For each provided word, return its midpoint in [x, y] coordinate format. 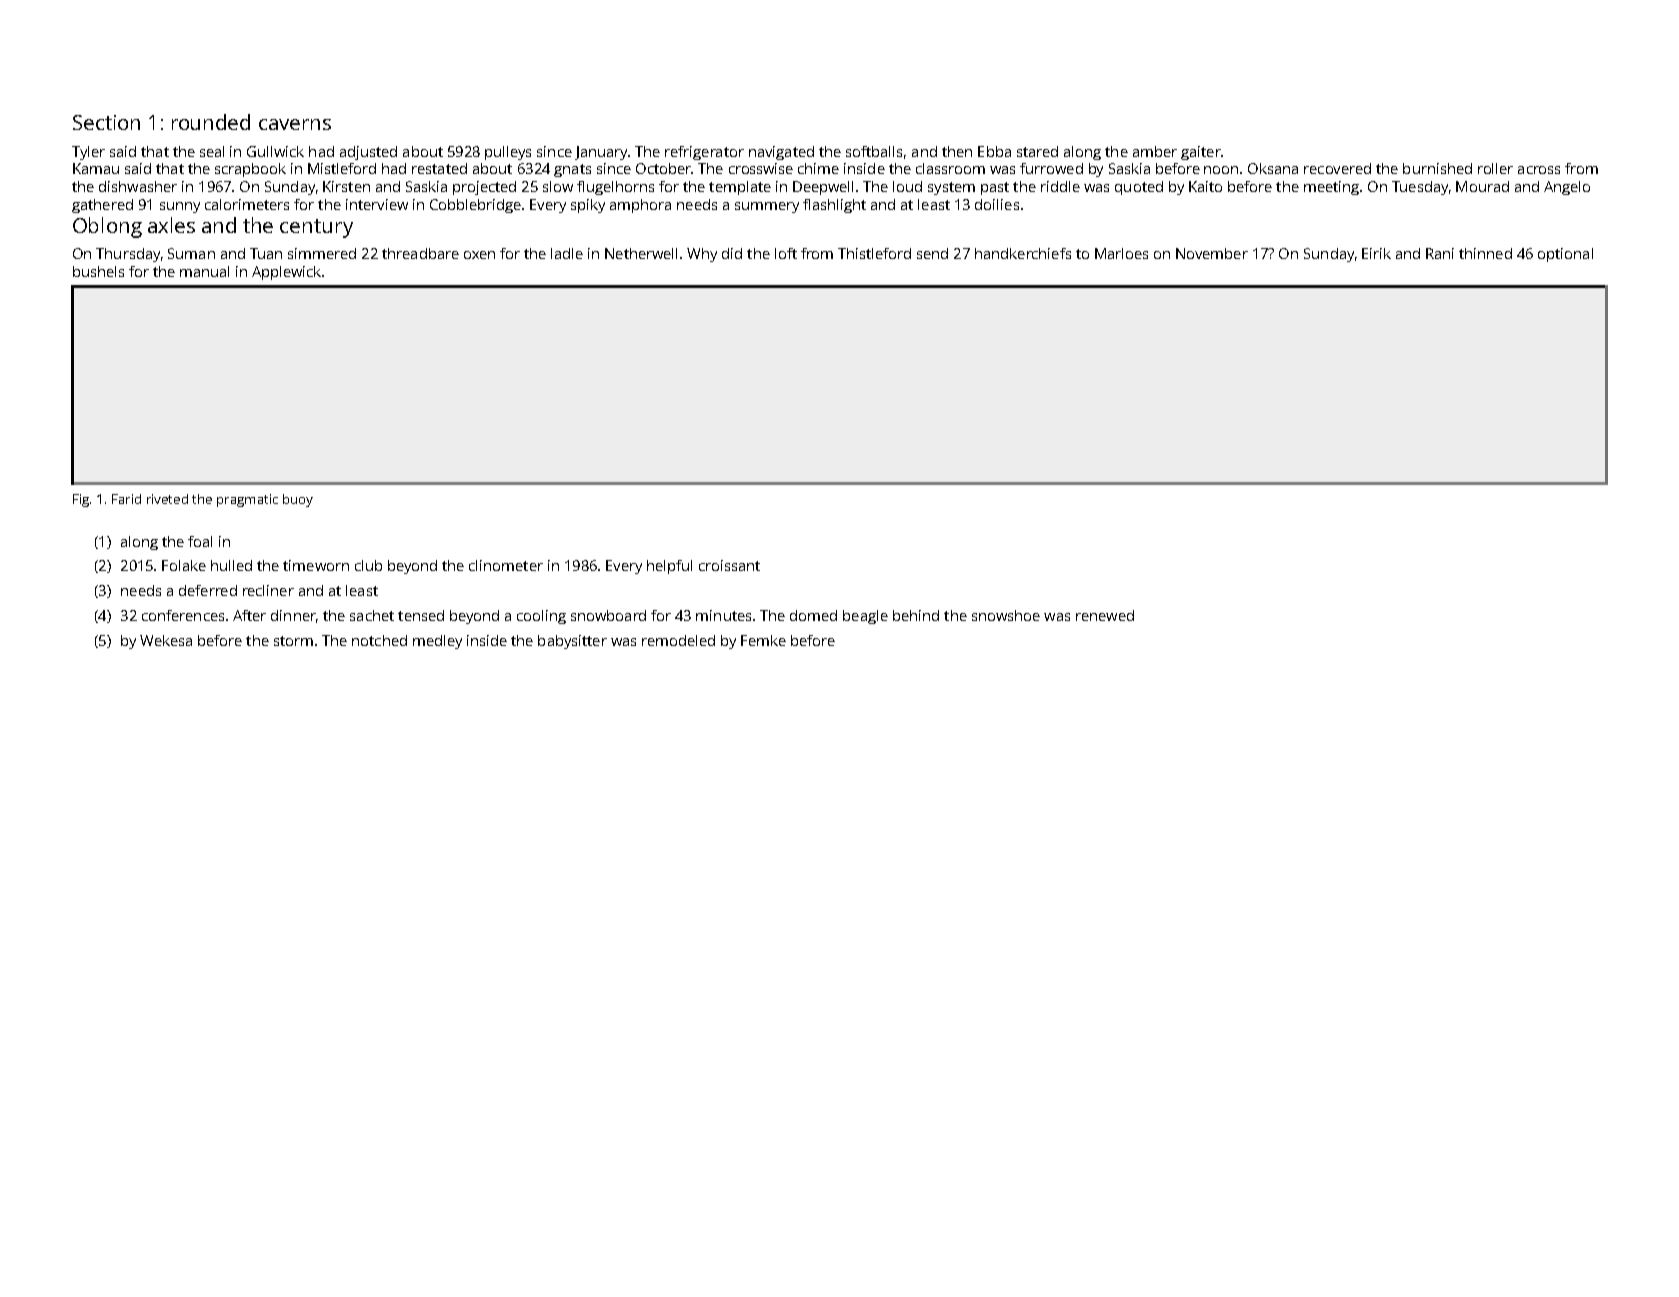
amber [1155, 151]
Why [702, 255]
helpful [669, 567]
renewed [1105, 615]
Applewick [286, 273]
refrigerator [704, 153]
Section [106, 122]
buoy [298, 500]
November [1212, 253]
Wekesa [166, 640]
